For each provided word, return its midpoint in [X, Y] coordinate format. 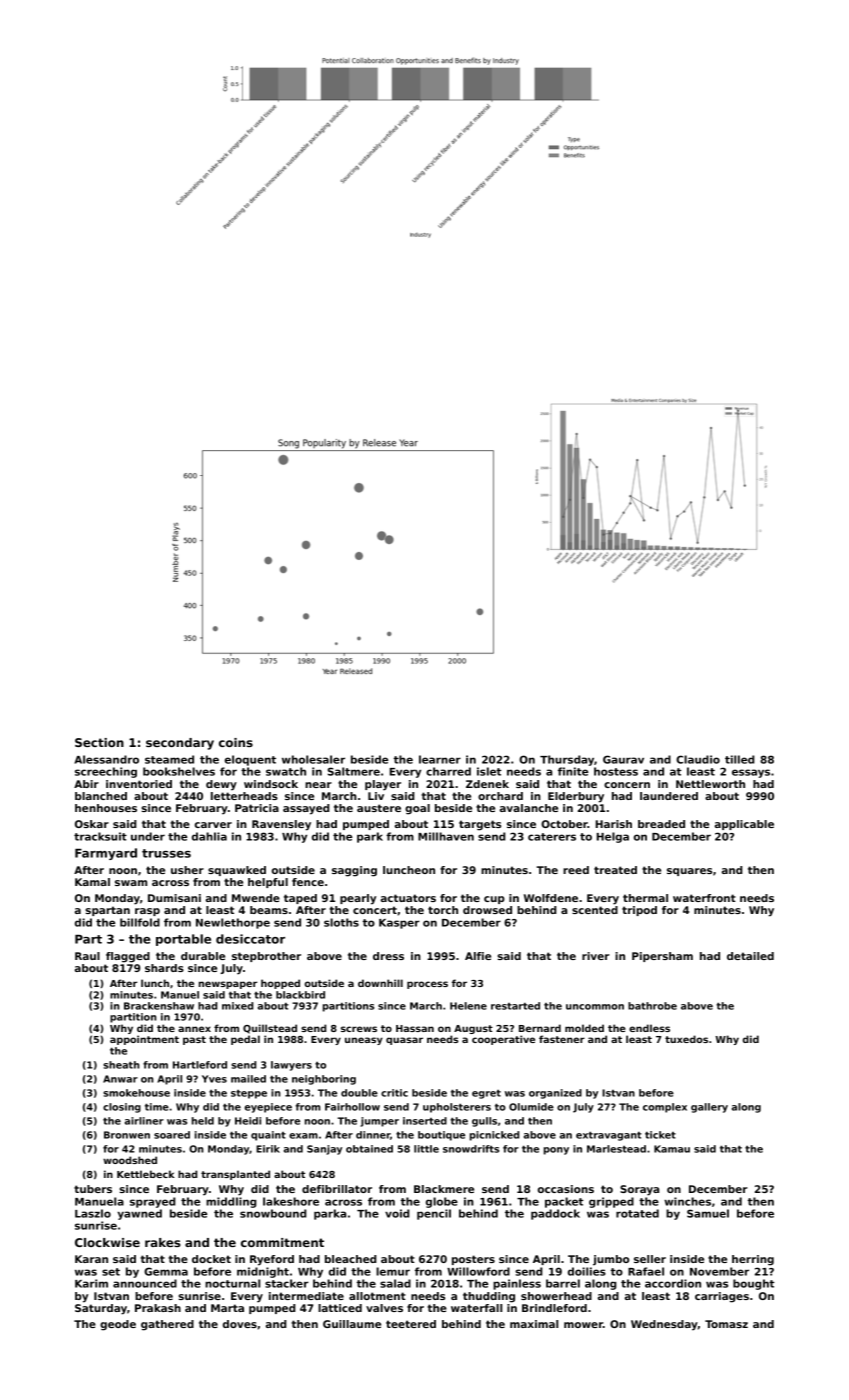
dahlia [209, 836]
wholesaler [313, 759]
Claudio [698, 759]
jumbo [611, 1260]
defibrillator [337, 1189]
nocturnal [232, 1283]
